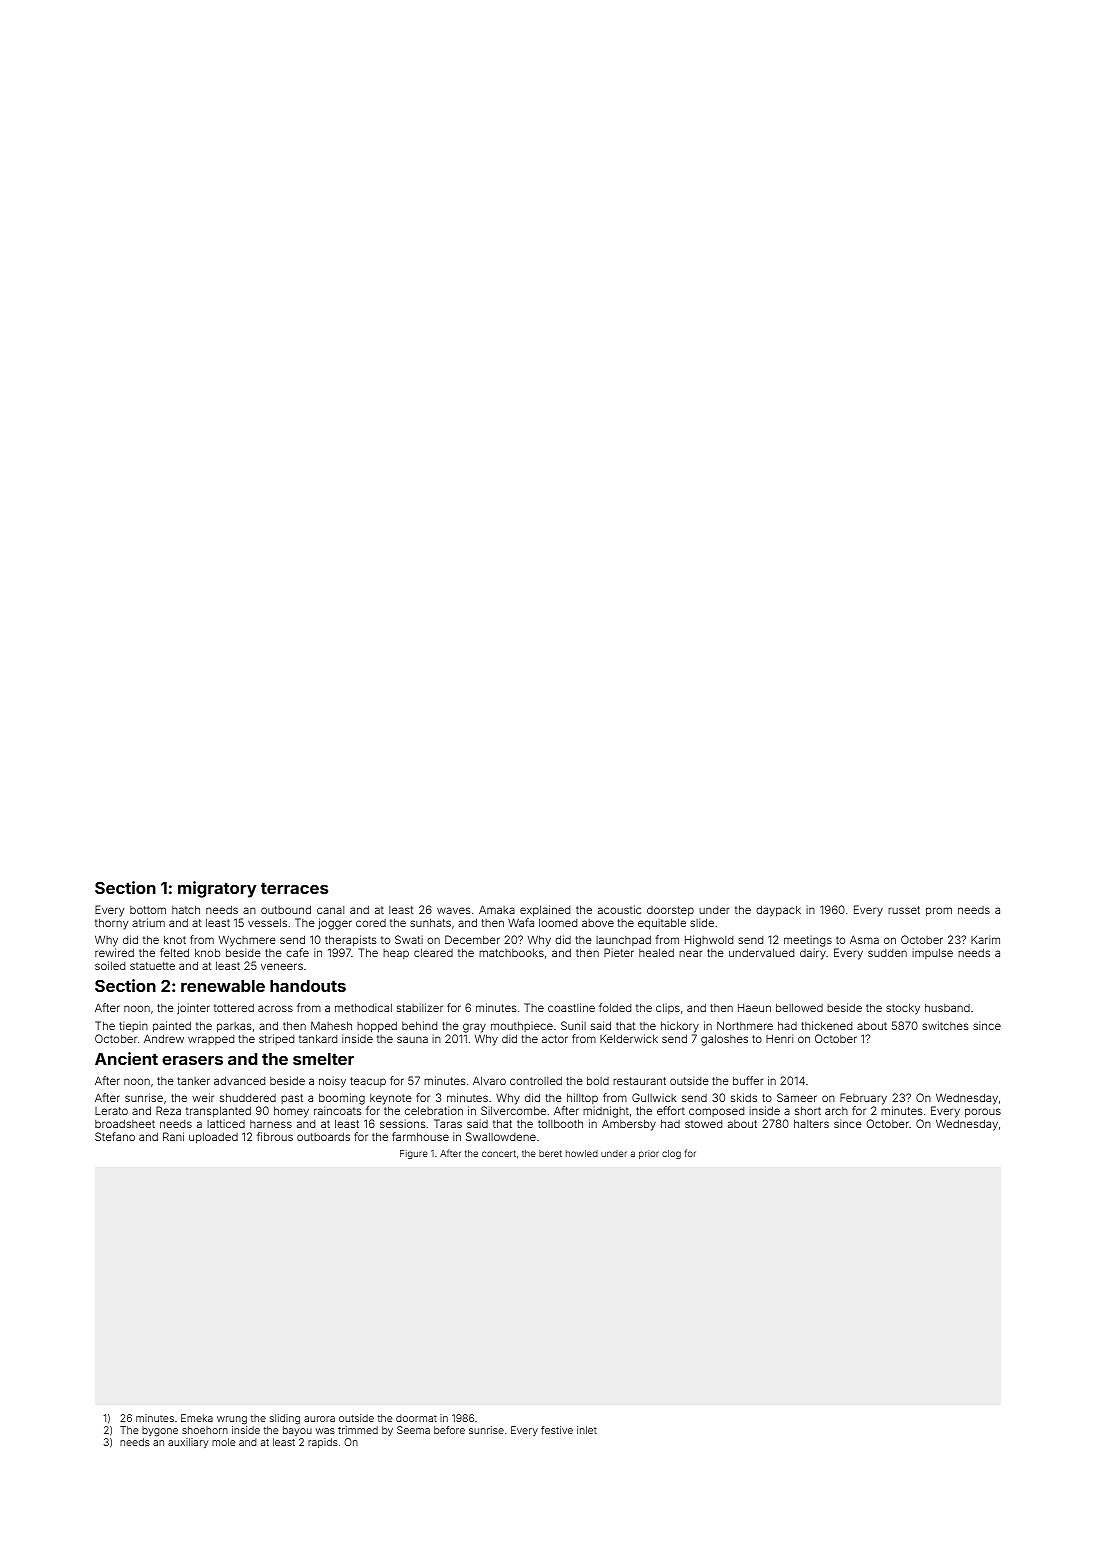 The image size is (1096, 1550). What do you see at coordinates (414, 1154) in the image?
I see `Figure` at bounding box center [414, 1154].
